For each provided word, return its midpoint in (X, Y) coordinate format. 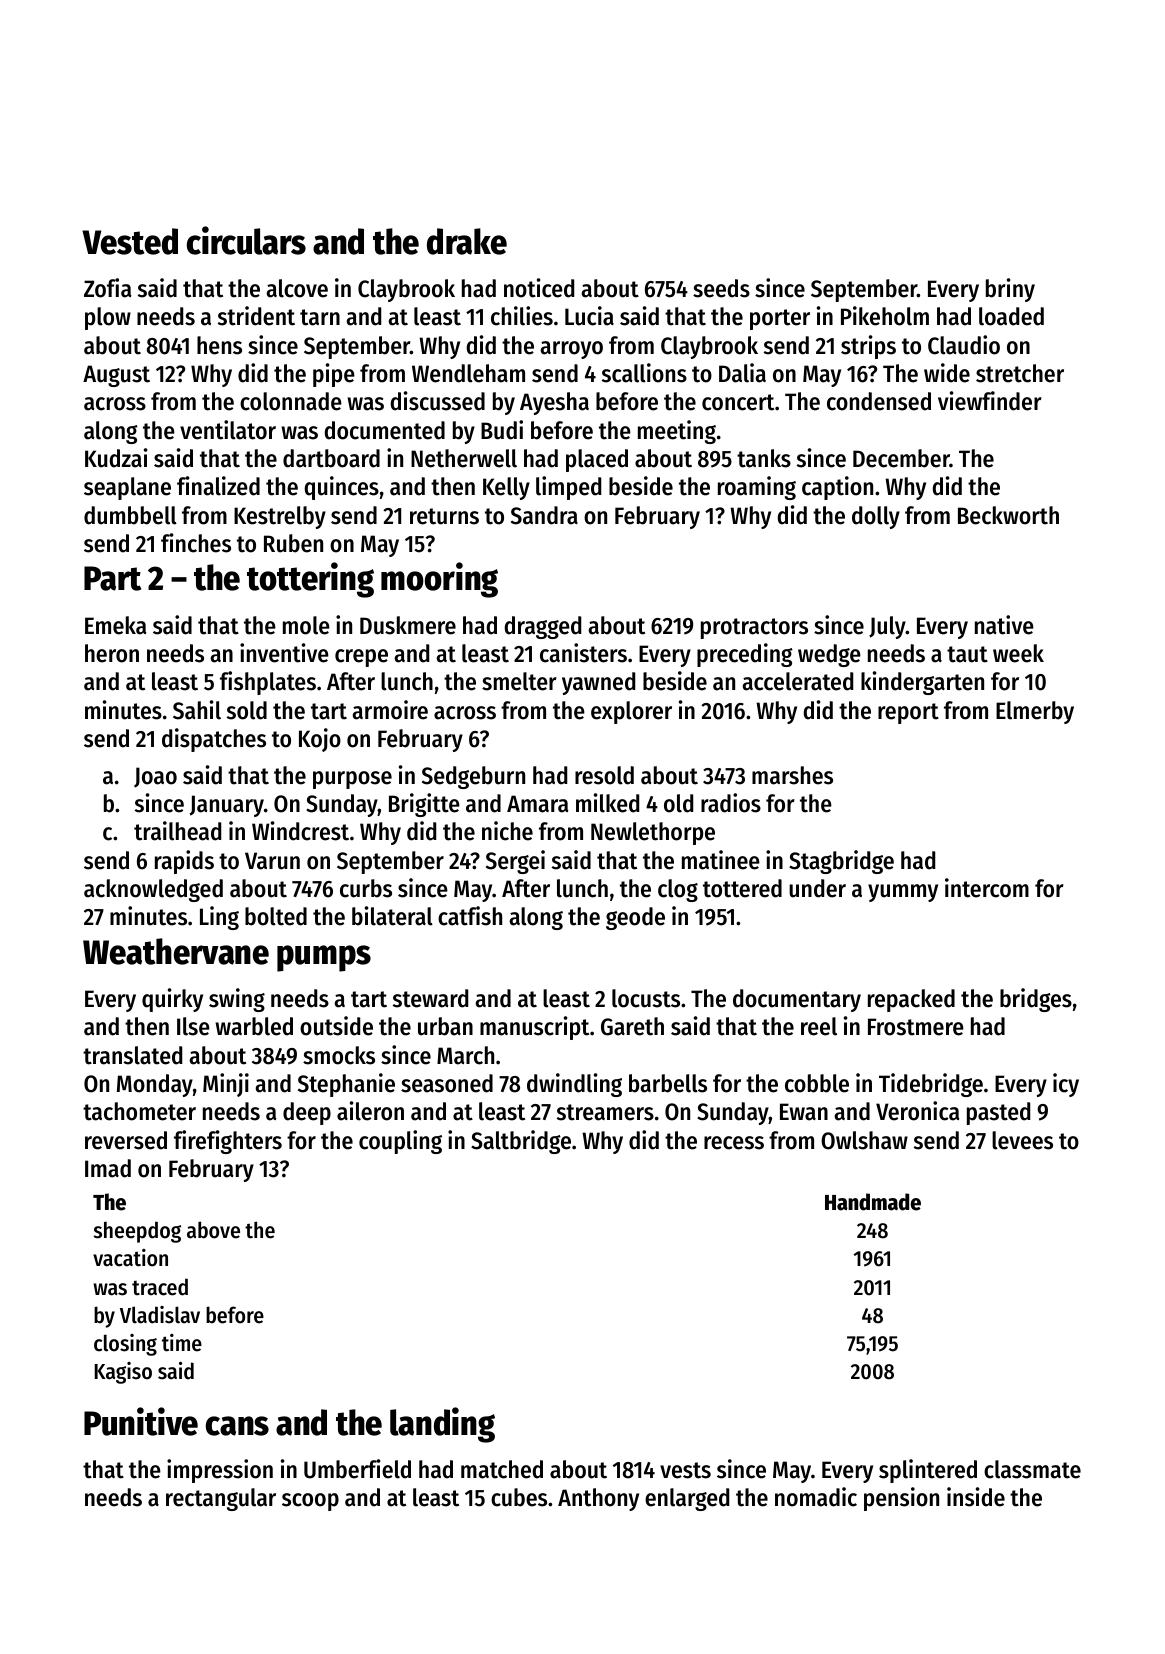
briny (1010, 290)
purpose (352, 780)
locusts (646, 998)
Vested (130, 241)
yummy (903, 893)
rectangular (221, 1499)
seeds (721, 288)
